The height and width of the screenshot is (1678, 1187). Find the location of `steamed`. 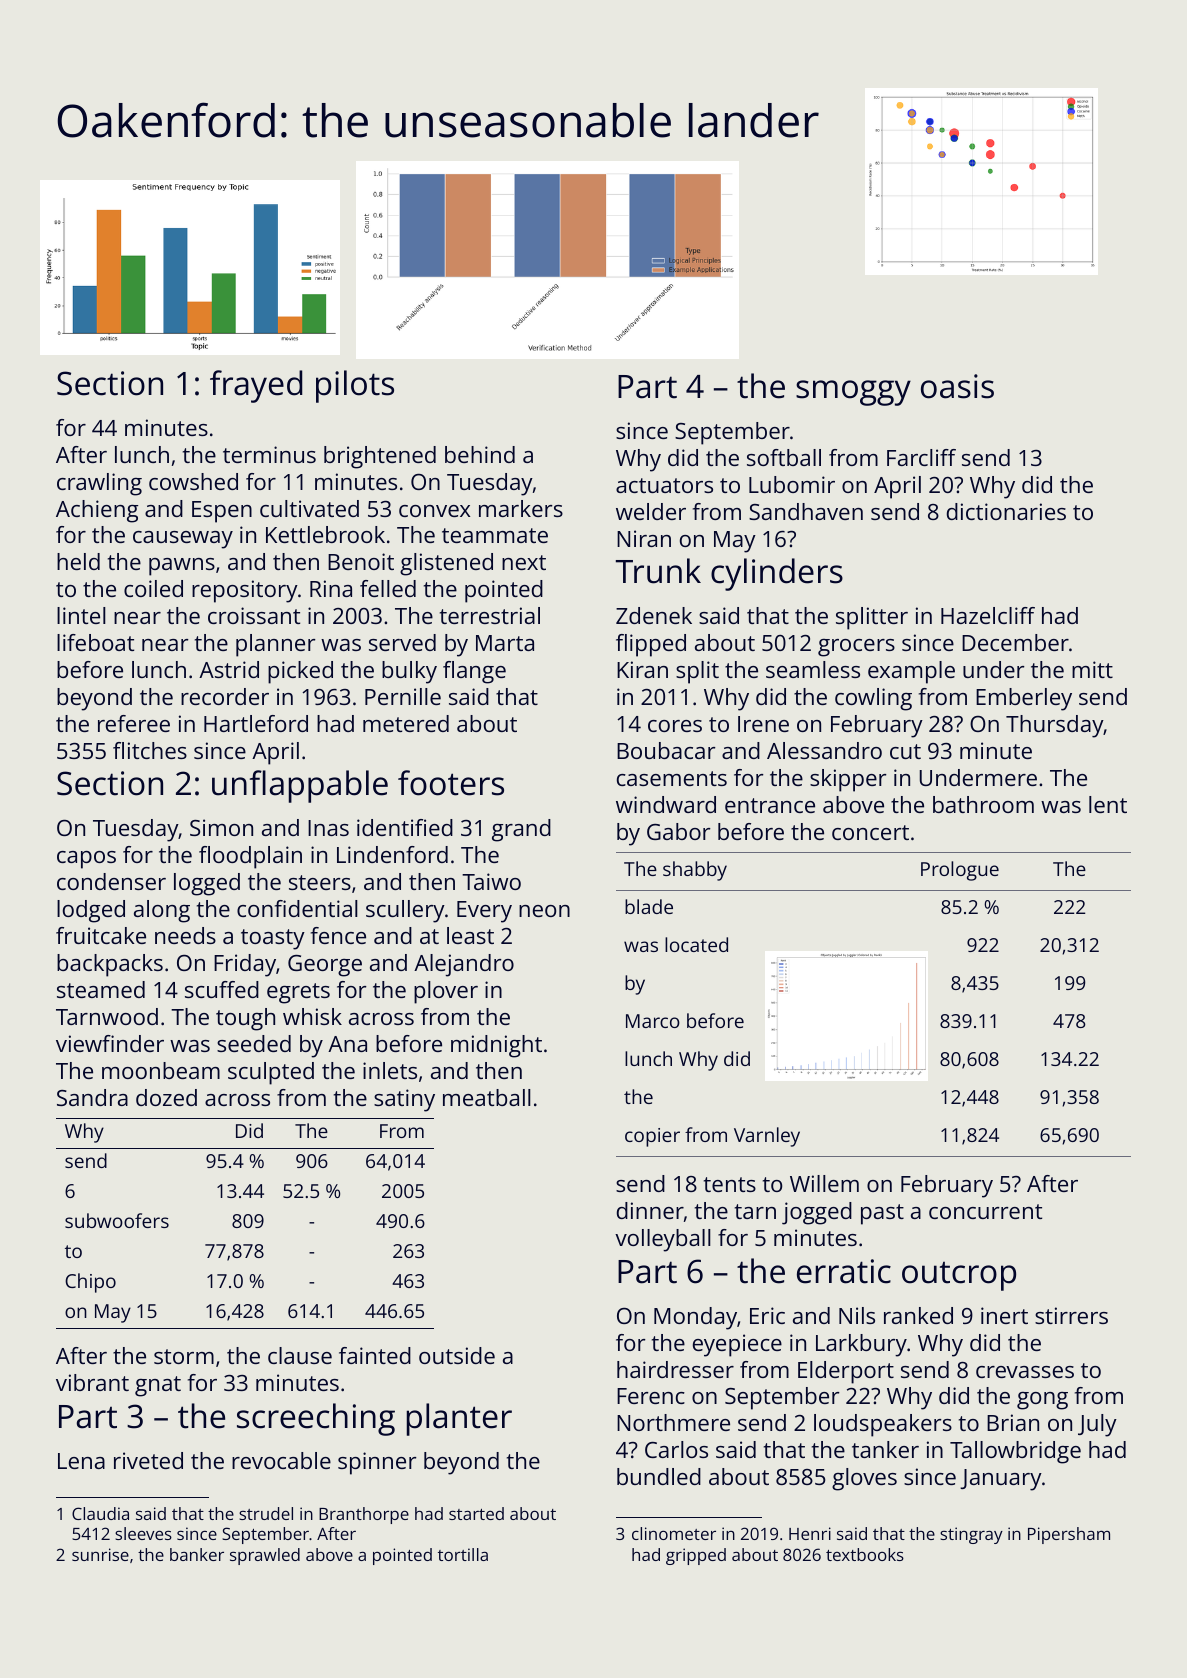

steamed is located at coordinates (101, 989).
